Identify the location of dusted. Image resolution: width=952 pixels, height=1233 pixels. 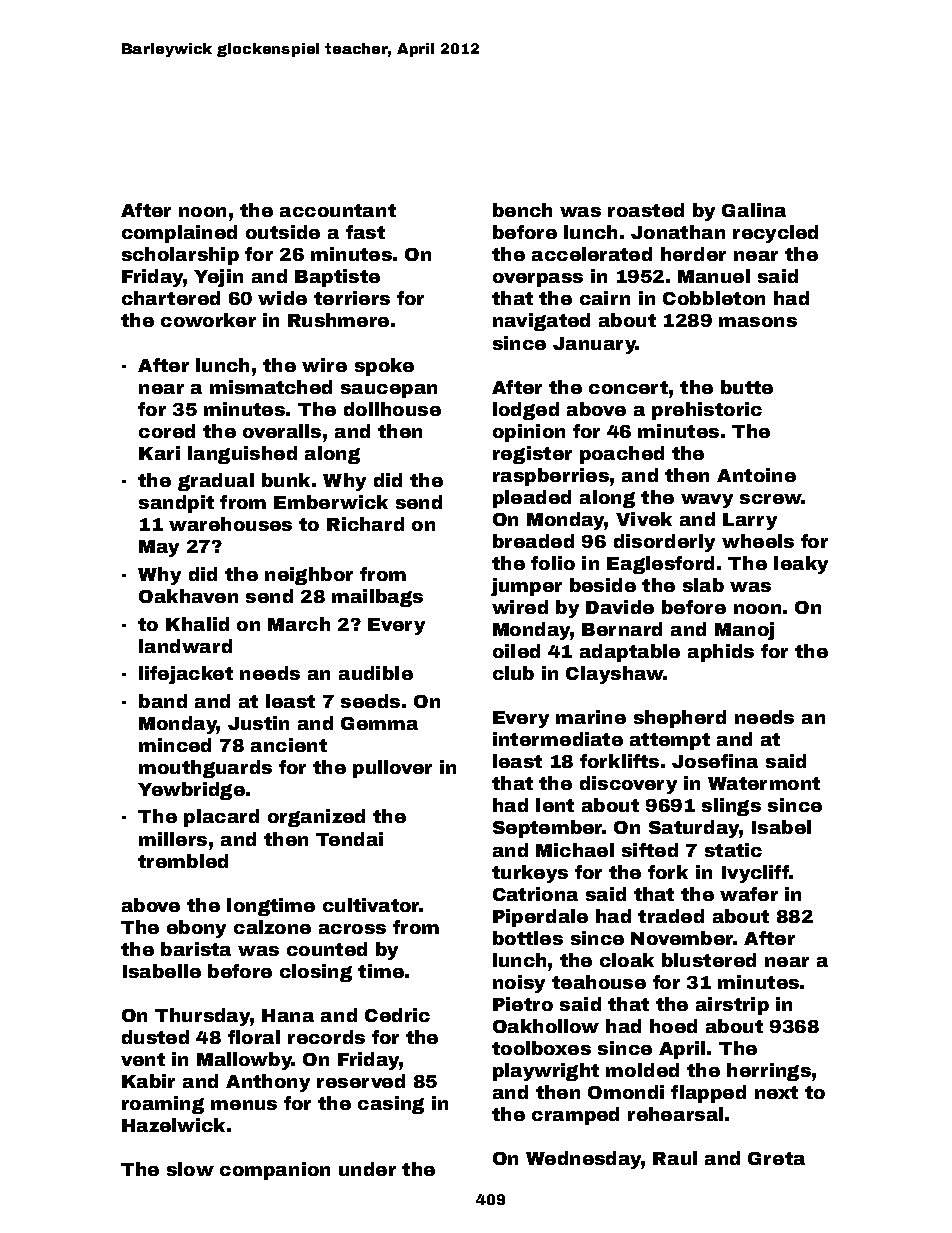
(155, 1037).
